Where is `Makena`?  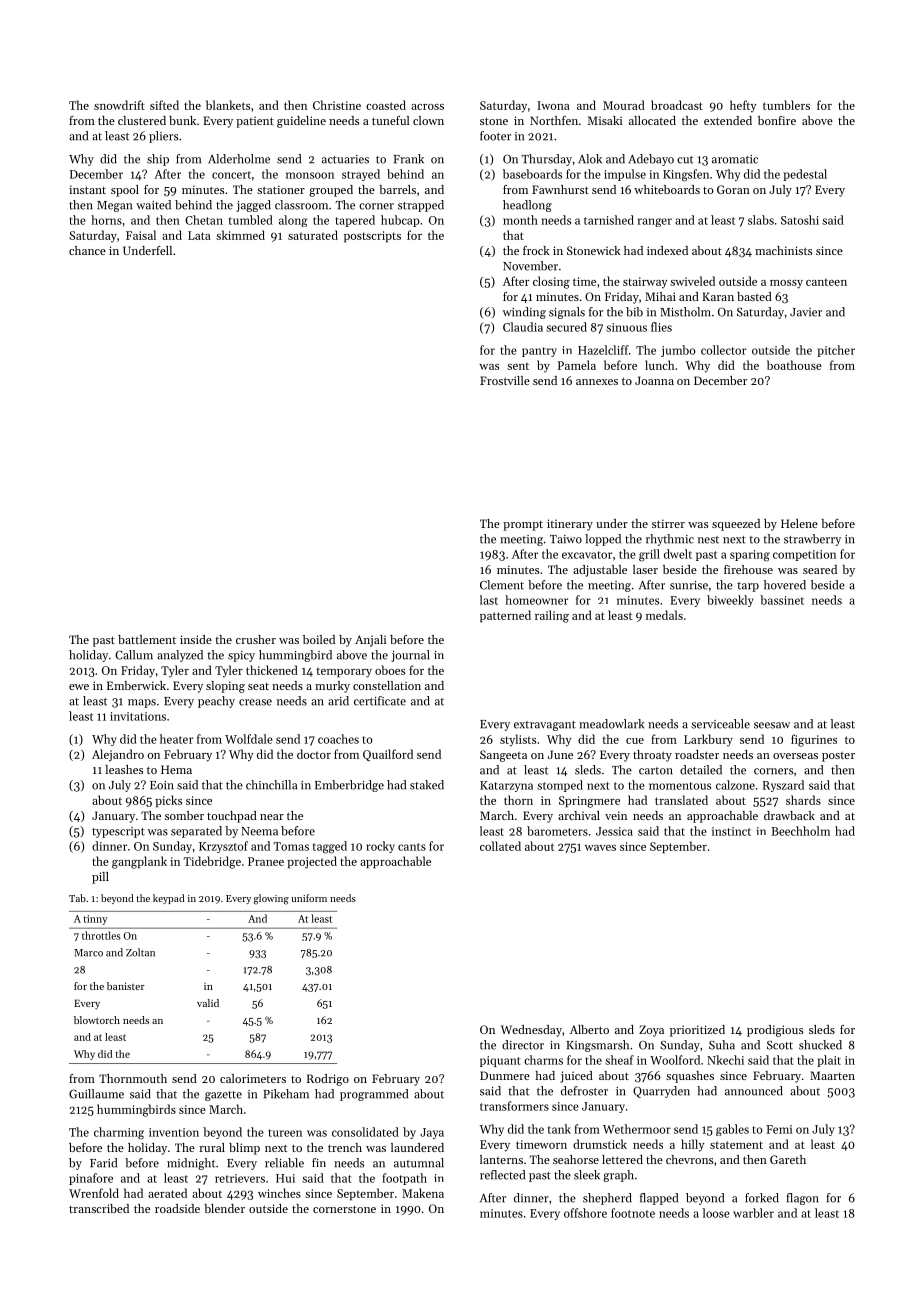
Makena is located at coordinates (423, 1193).
